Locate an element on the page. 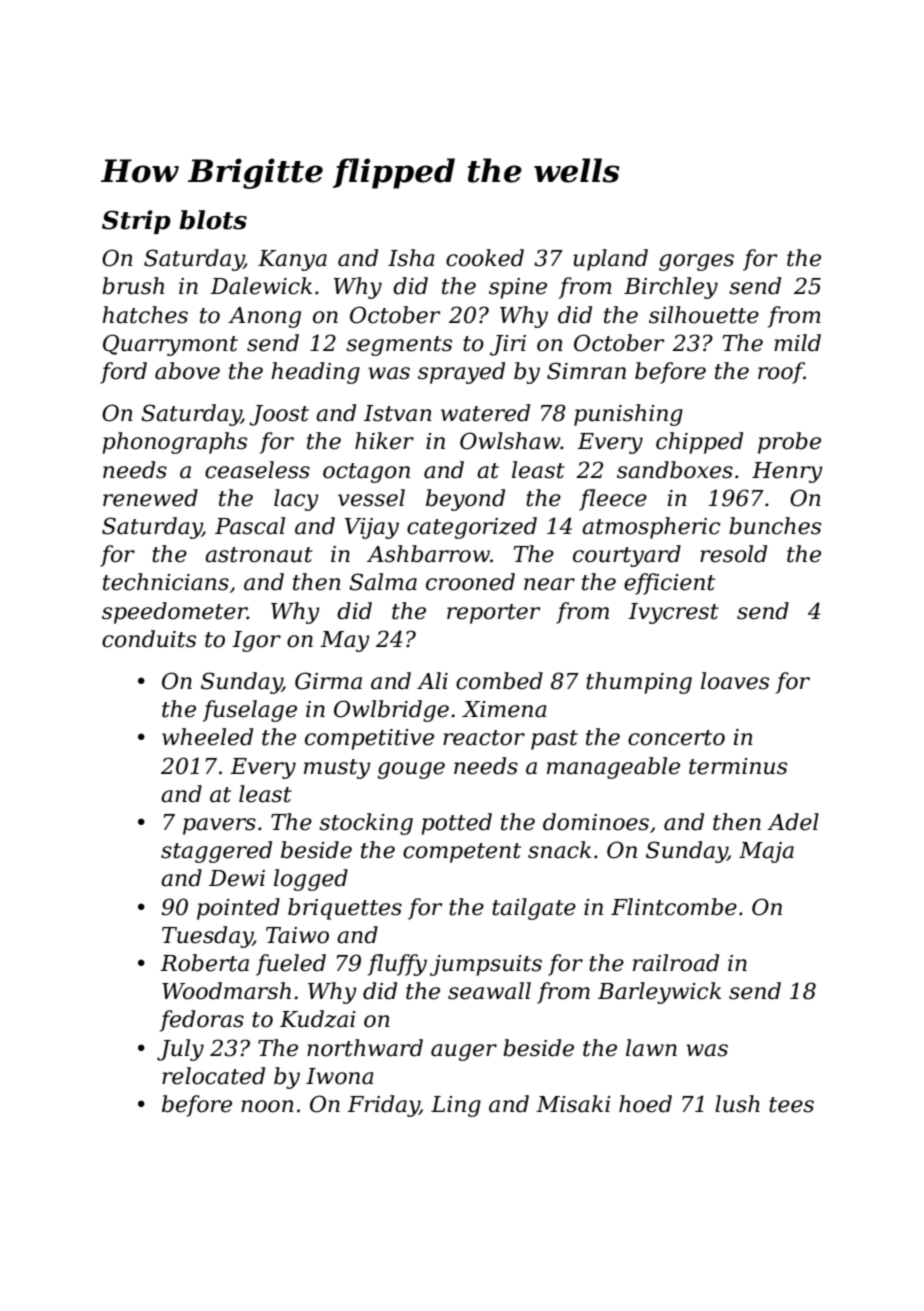 Image resolution: width=924 pixels, height=1311 pixels. hiker is located at coordinates (384, 441).
